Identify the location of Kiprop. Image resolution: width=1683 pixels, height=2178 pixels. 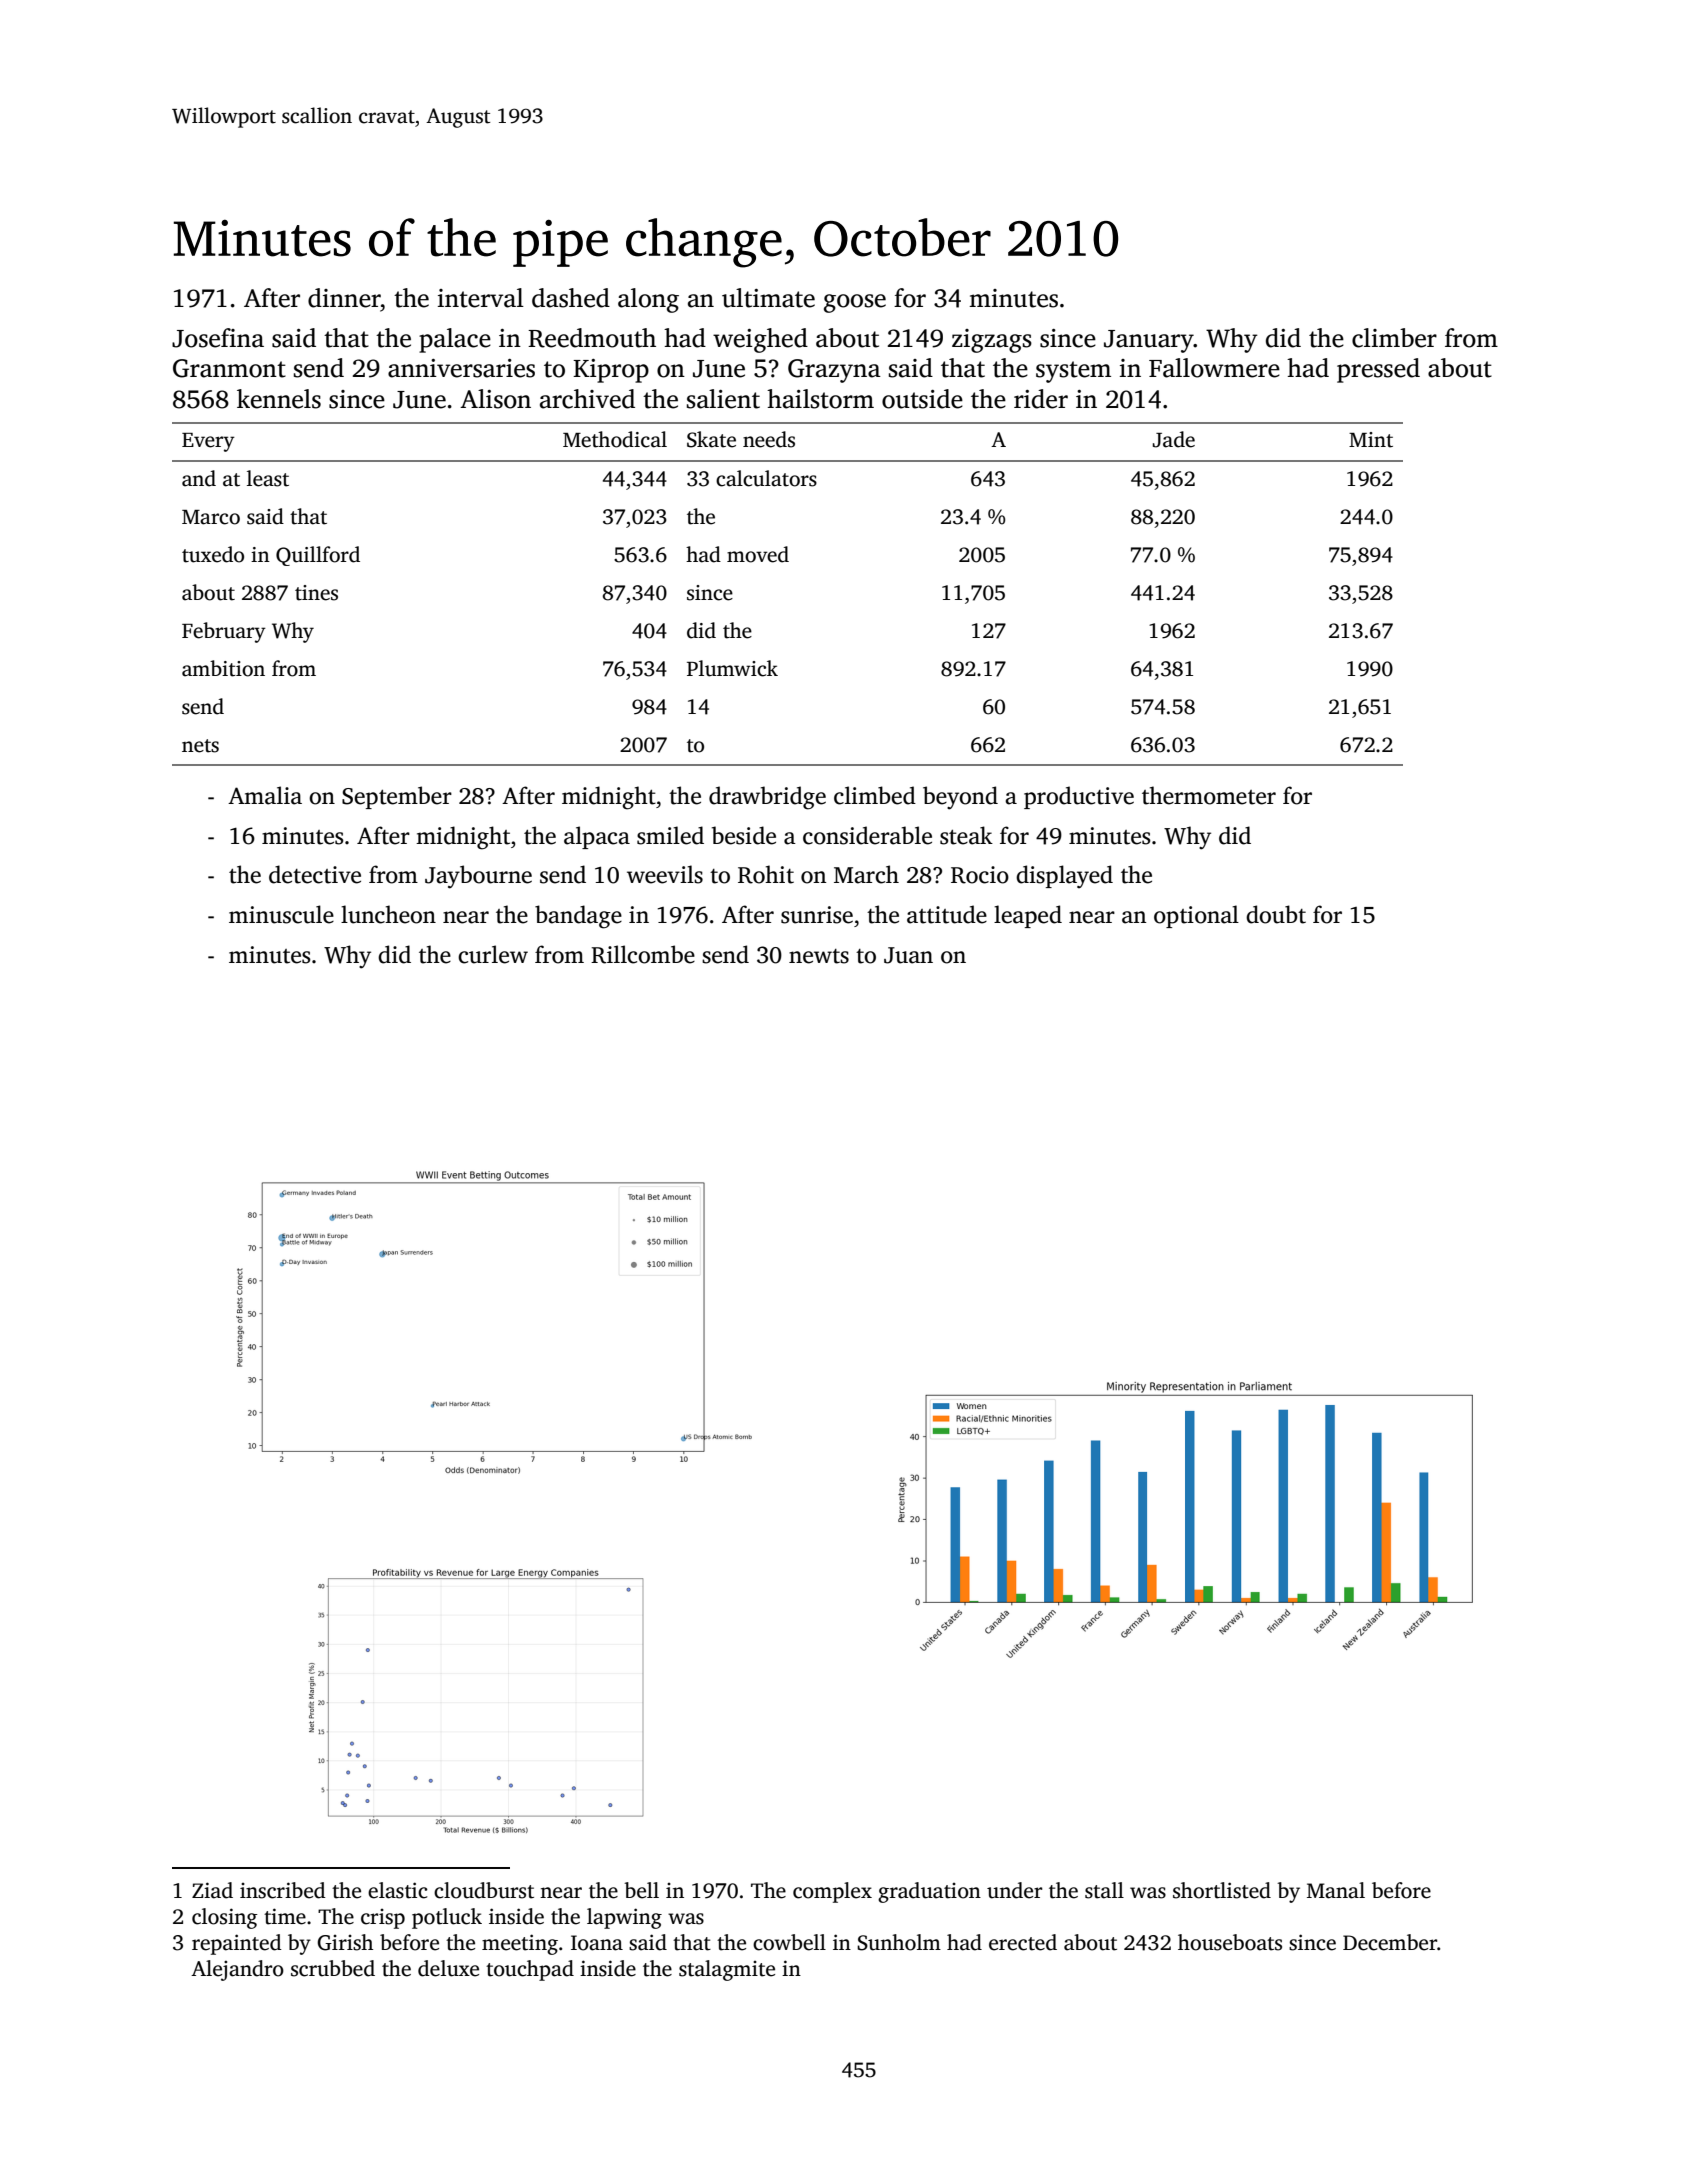
(611, 371).
